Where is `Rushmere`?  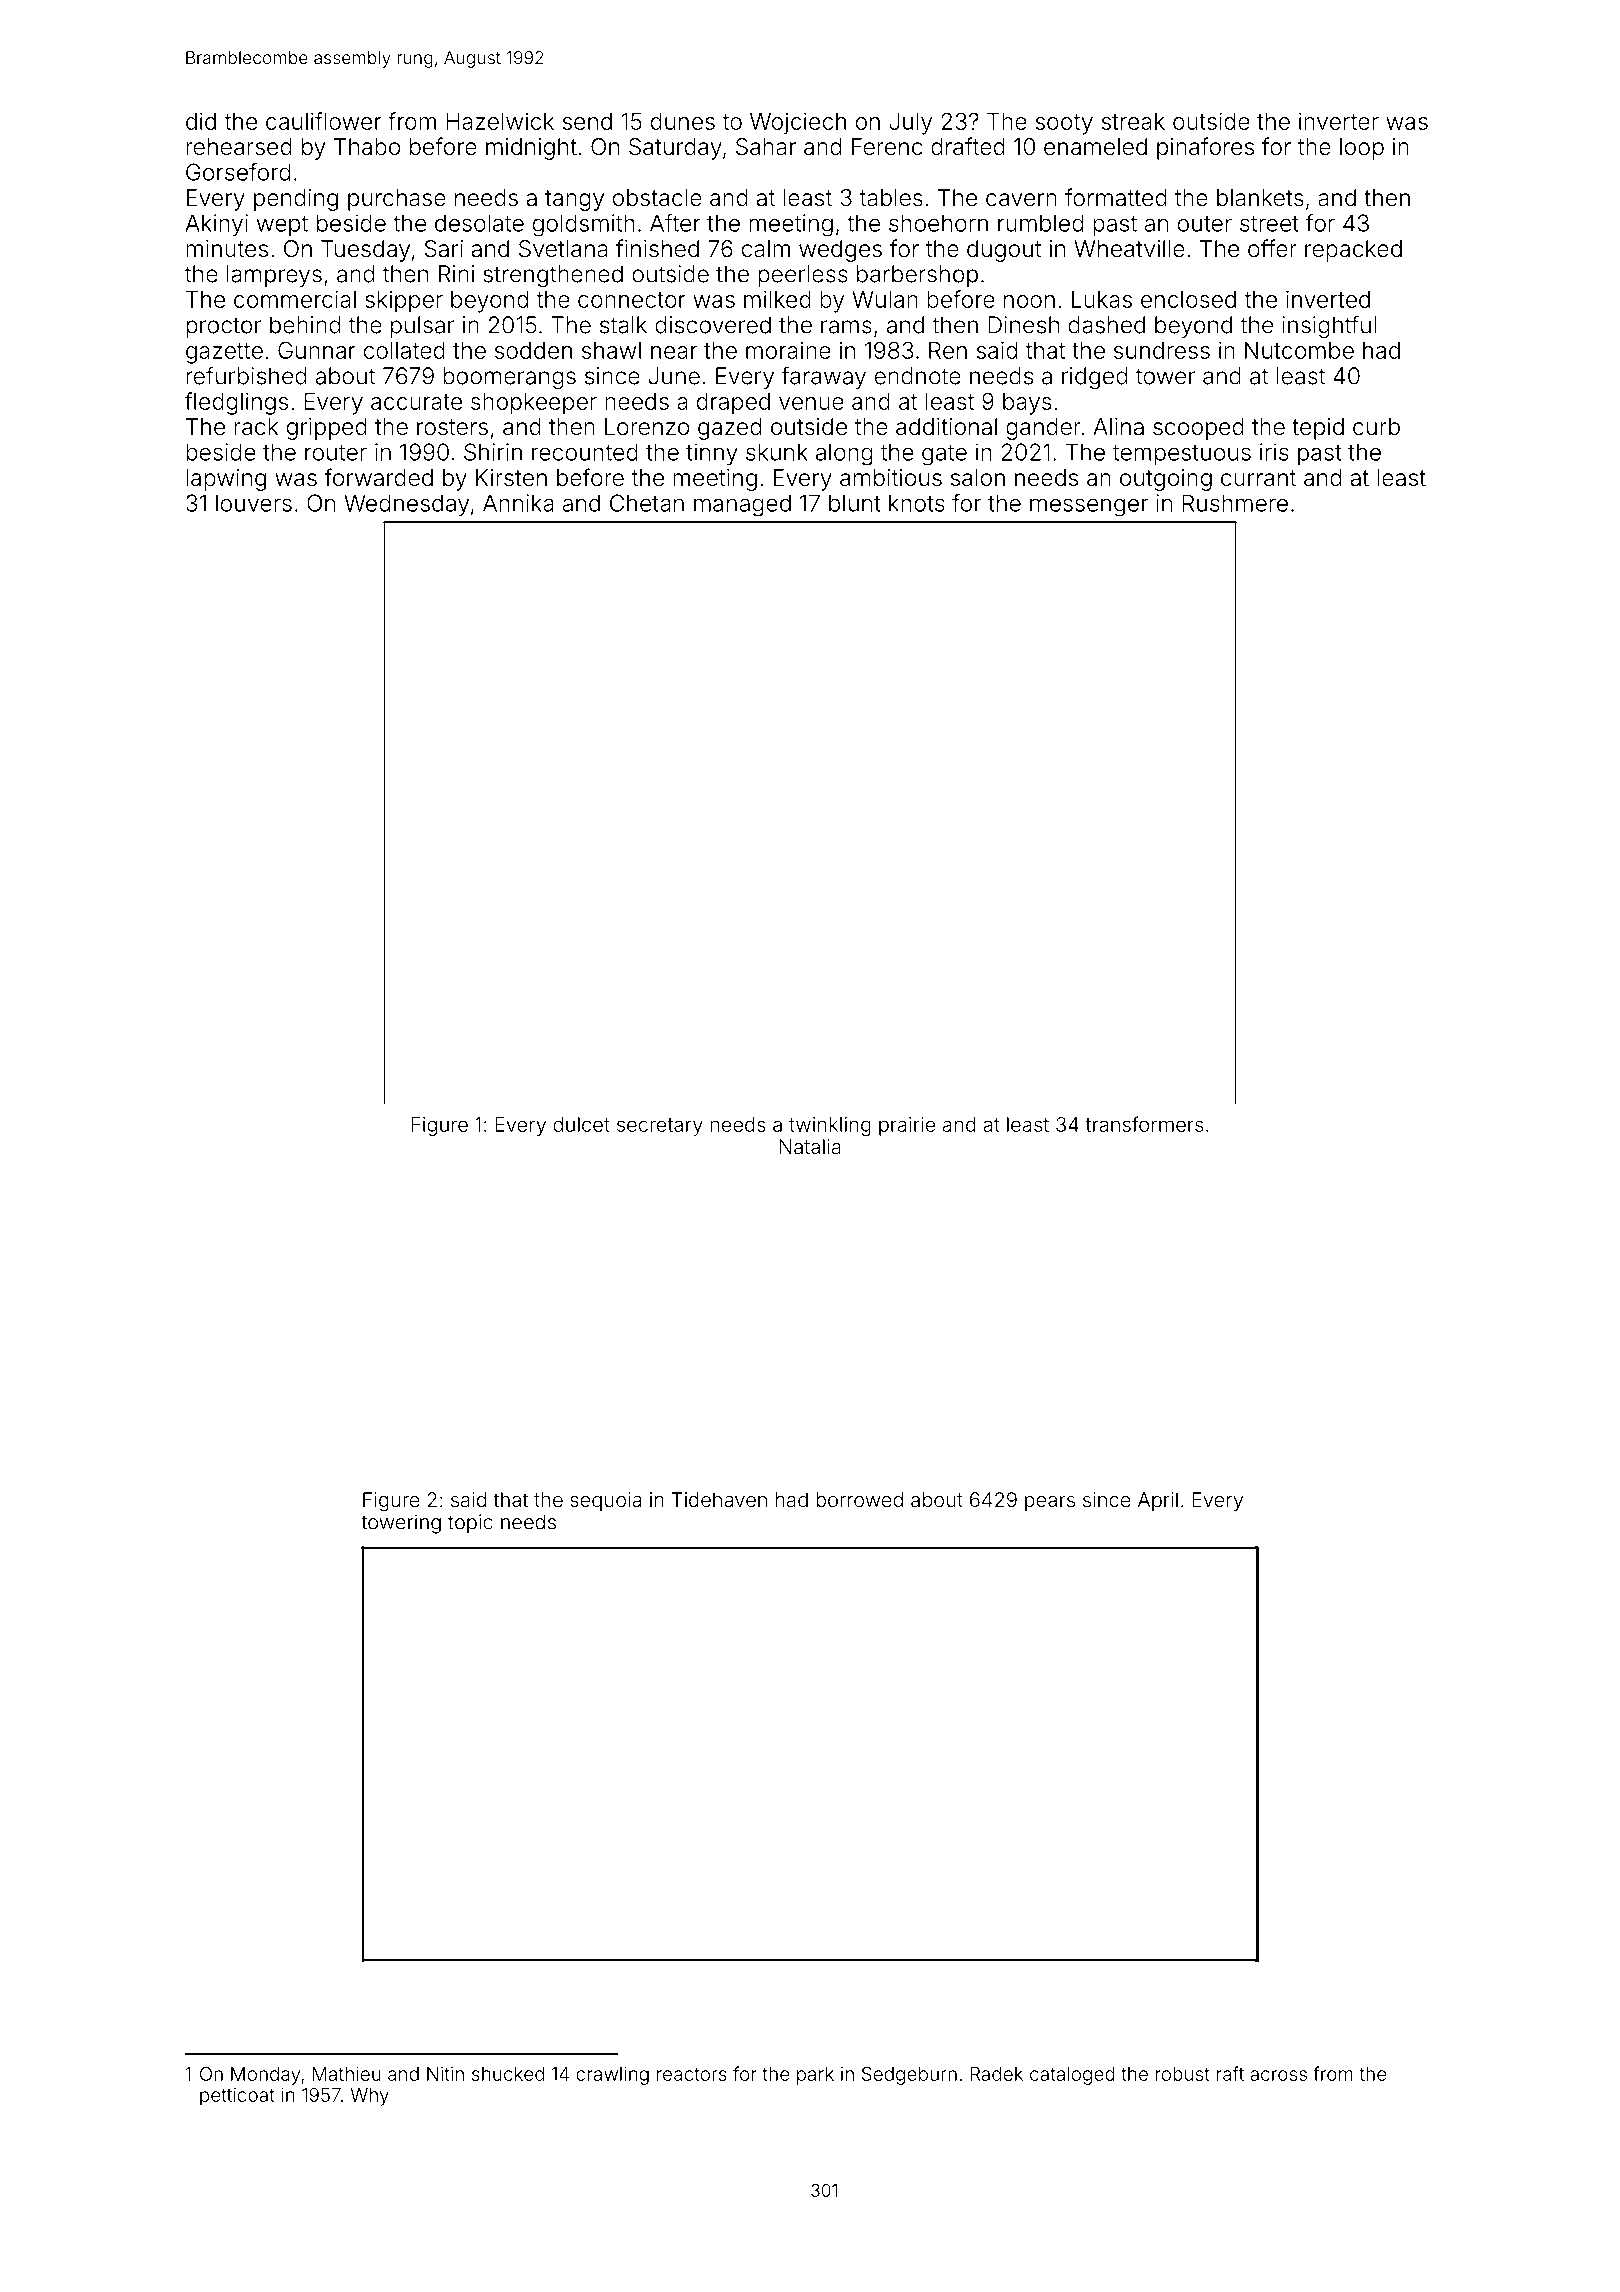
Rushmere is located at coordinates (1235, 503).
